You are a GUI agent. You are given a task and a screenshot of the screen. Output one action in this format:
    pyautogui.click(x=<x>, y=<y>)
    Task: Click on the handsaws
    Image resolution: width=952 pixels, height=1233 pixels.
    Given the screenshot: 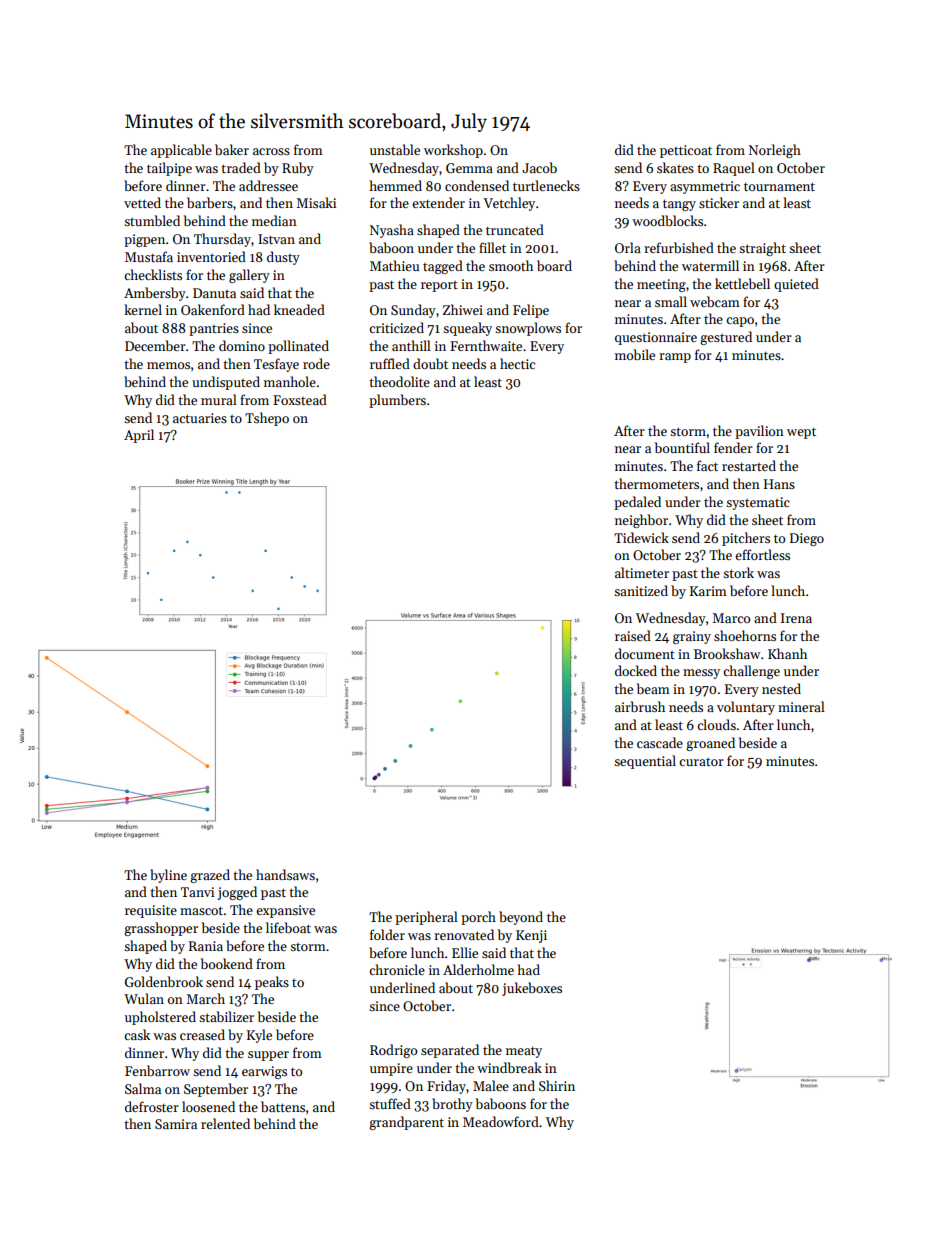 What is the action you would take?
    pyautogui.click(x=285, y=874)
